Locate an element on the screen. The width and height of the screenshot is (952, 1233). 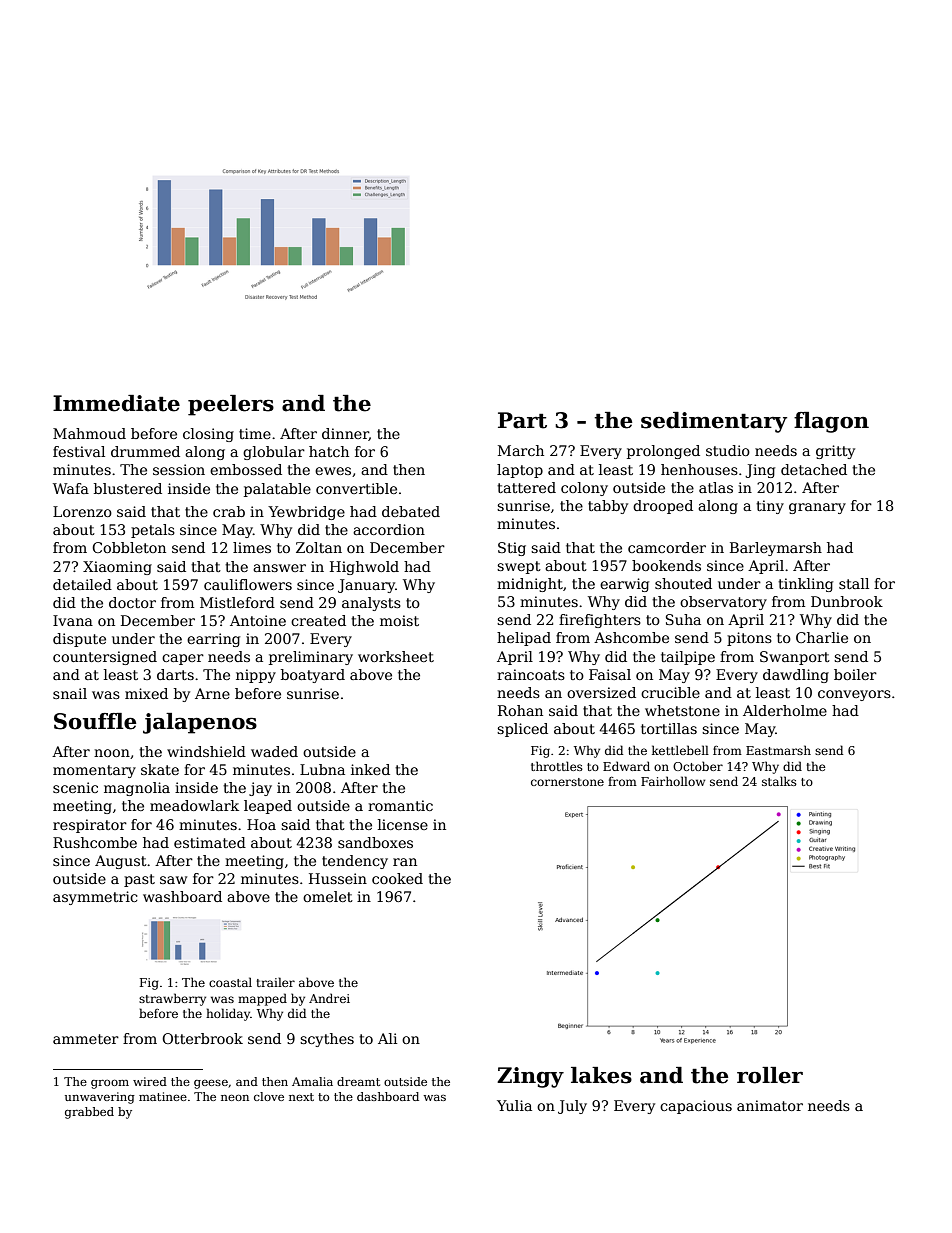
wired is located at coordinates (150, 1081).
